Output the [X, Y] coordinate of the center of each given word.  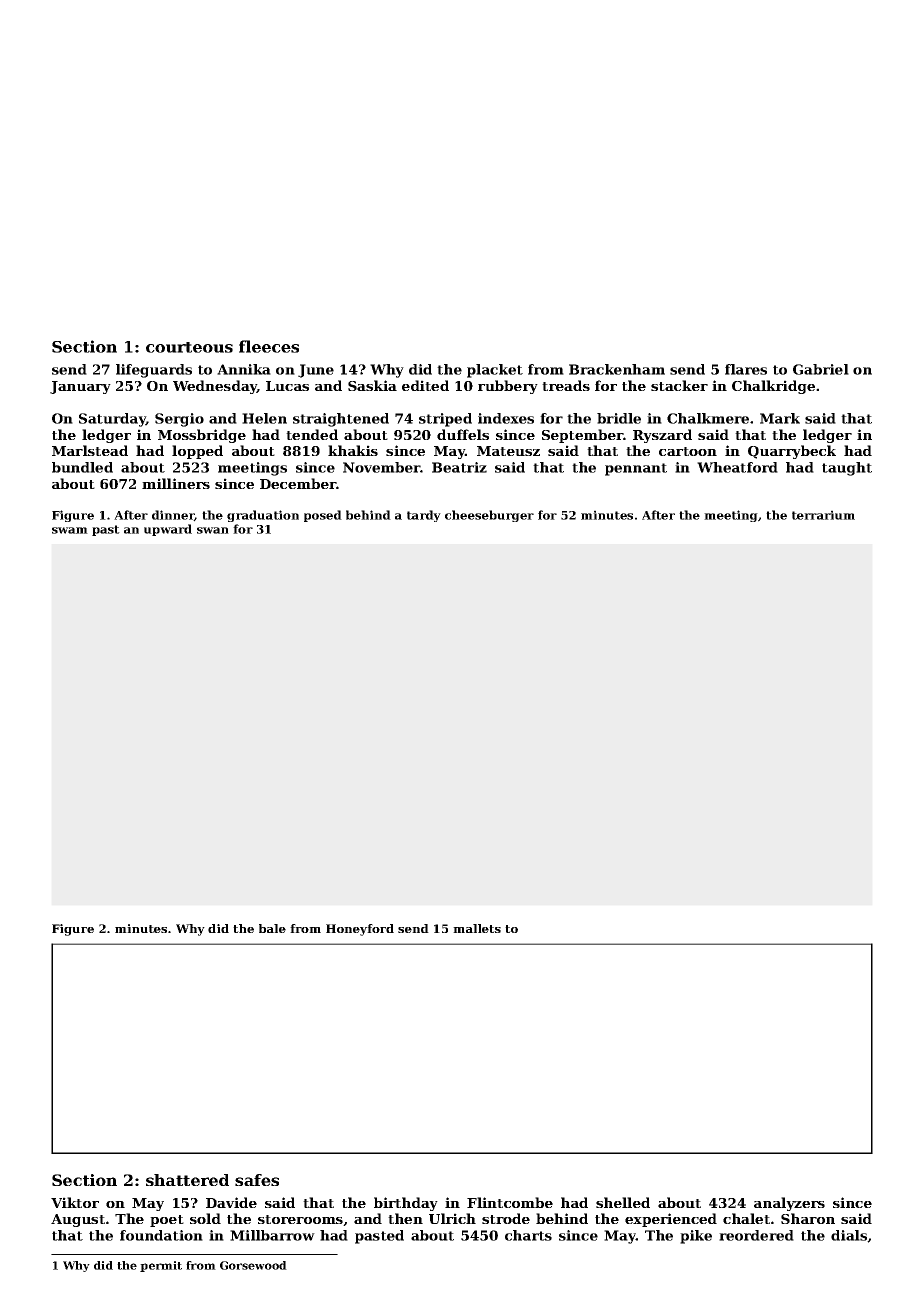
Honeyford [360, 930]
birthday [406, 1204]
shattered [187, 1180]
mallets [477, 928]
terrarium [823, 515]
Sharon [808, 1218]
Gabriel [821, 369]
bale [272, 928]
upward [168, 530]
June [316, 371]
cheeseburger [489, 516]
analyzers [789, 1204]
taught [847, 469]
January [80, 387]
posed [323, 516]
